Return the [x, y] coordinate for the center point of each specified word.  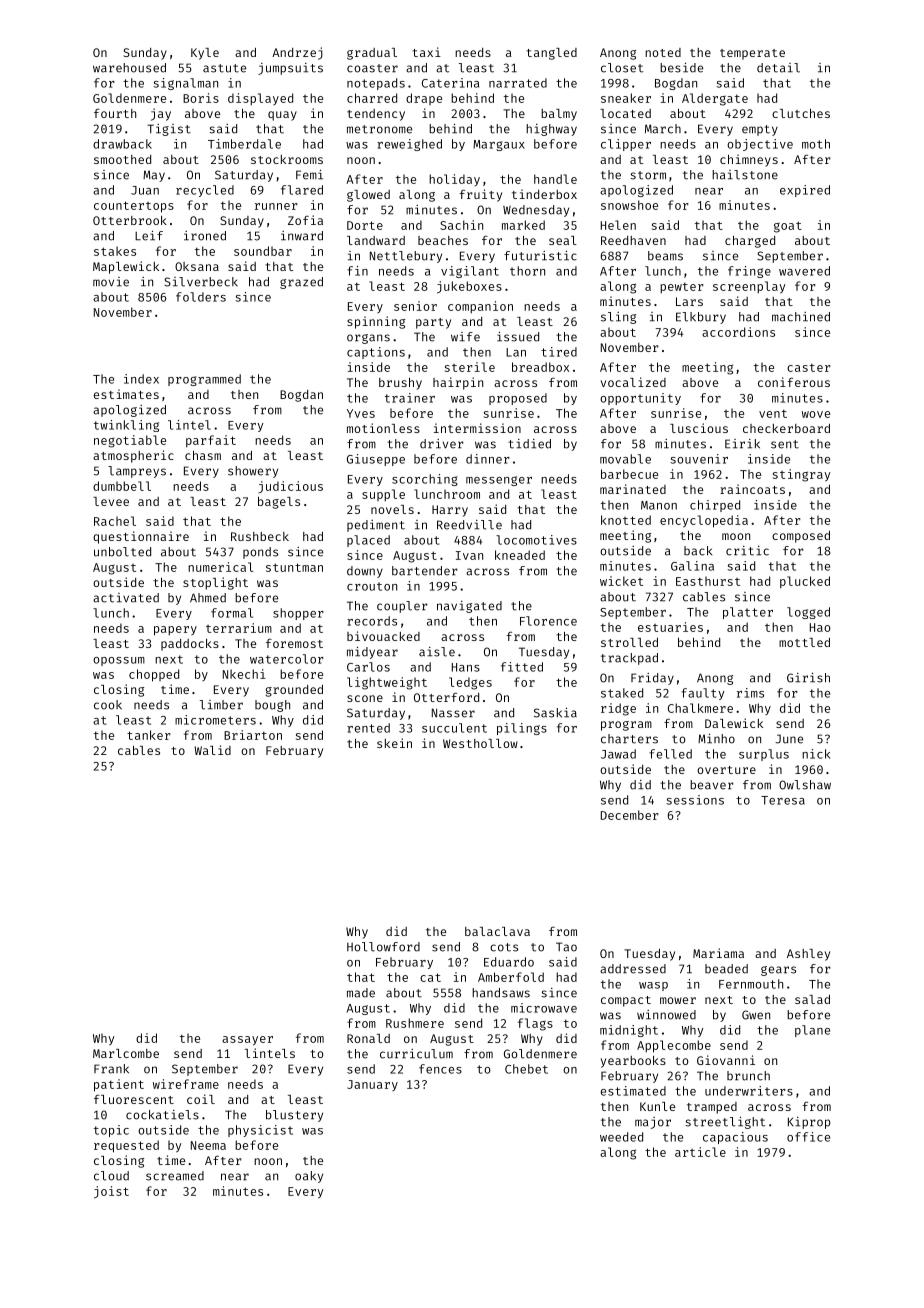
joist [111, 1192]
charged [750, 242]
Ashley [808, 955]
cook [108, 705]
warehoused [129, 68]
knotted [626, 520]
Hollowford [383, 947]
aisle [437, 652]
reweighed [409, 145]
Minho [716, 738]
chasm [203, 455]
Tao [566, 947]
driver [442, 444]
